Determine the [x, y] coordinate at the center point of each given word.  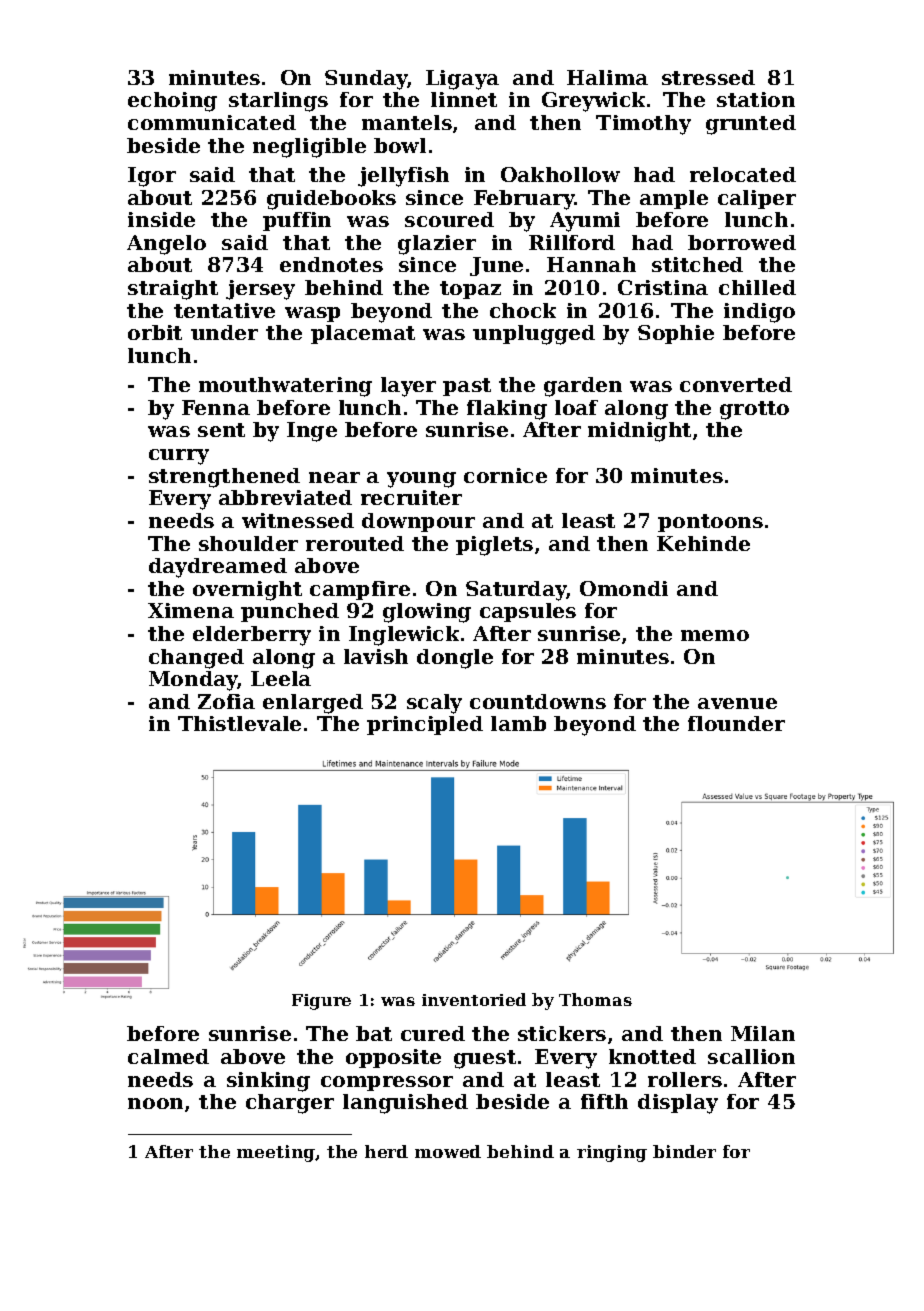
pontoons [710, 523]
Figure [321, 1002]
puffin [297, 221]
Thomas [595, 999]
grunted [751, 125]
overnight [247, 591]
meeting [276, 1153]
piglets [494, 546]
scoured [449, 219]
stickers [562, 1033]
